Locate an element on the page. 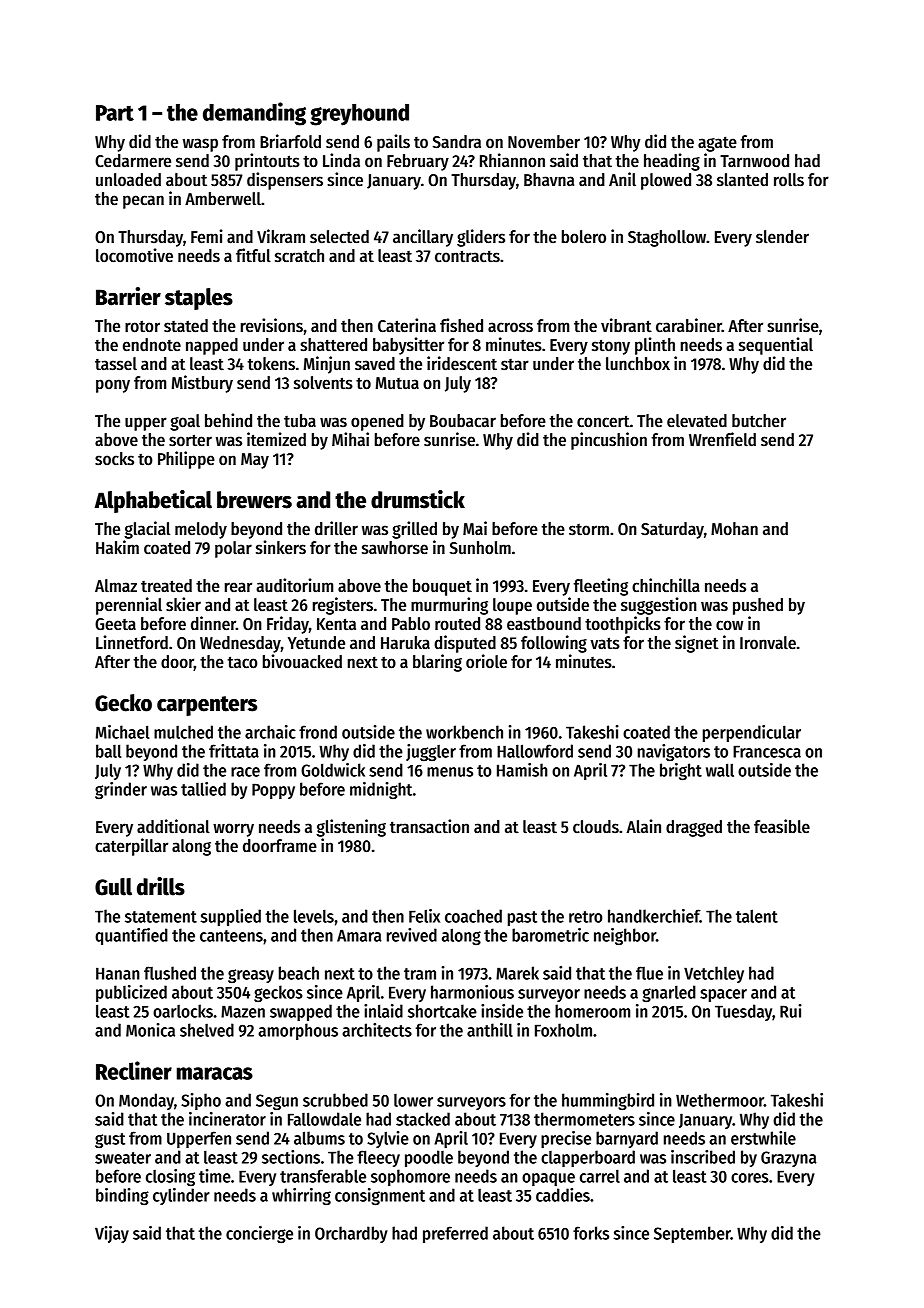 This document has width=924, height=1308. Mistbury is located at coordinates (202, 384).
